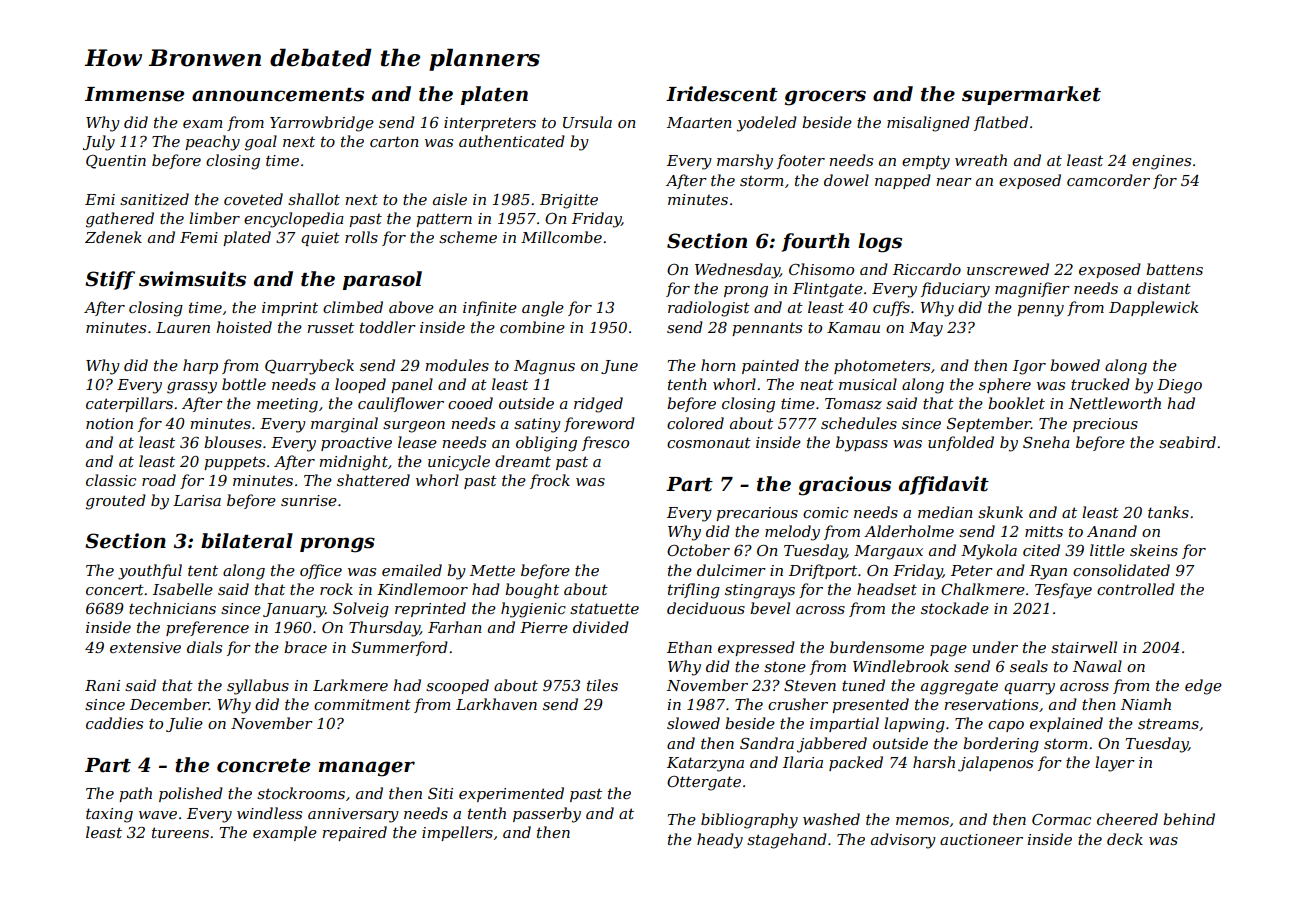 The width and height of the screenshot is (1308, 924). Describe the element at coordinates (689, 647) in the screenshot. I see `Ethan` at that location.
